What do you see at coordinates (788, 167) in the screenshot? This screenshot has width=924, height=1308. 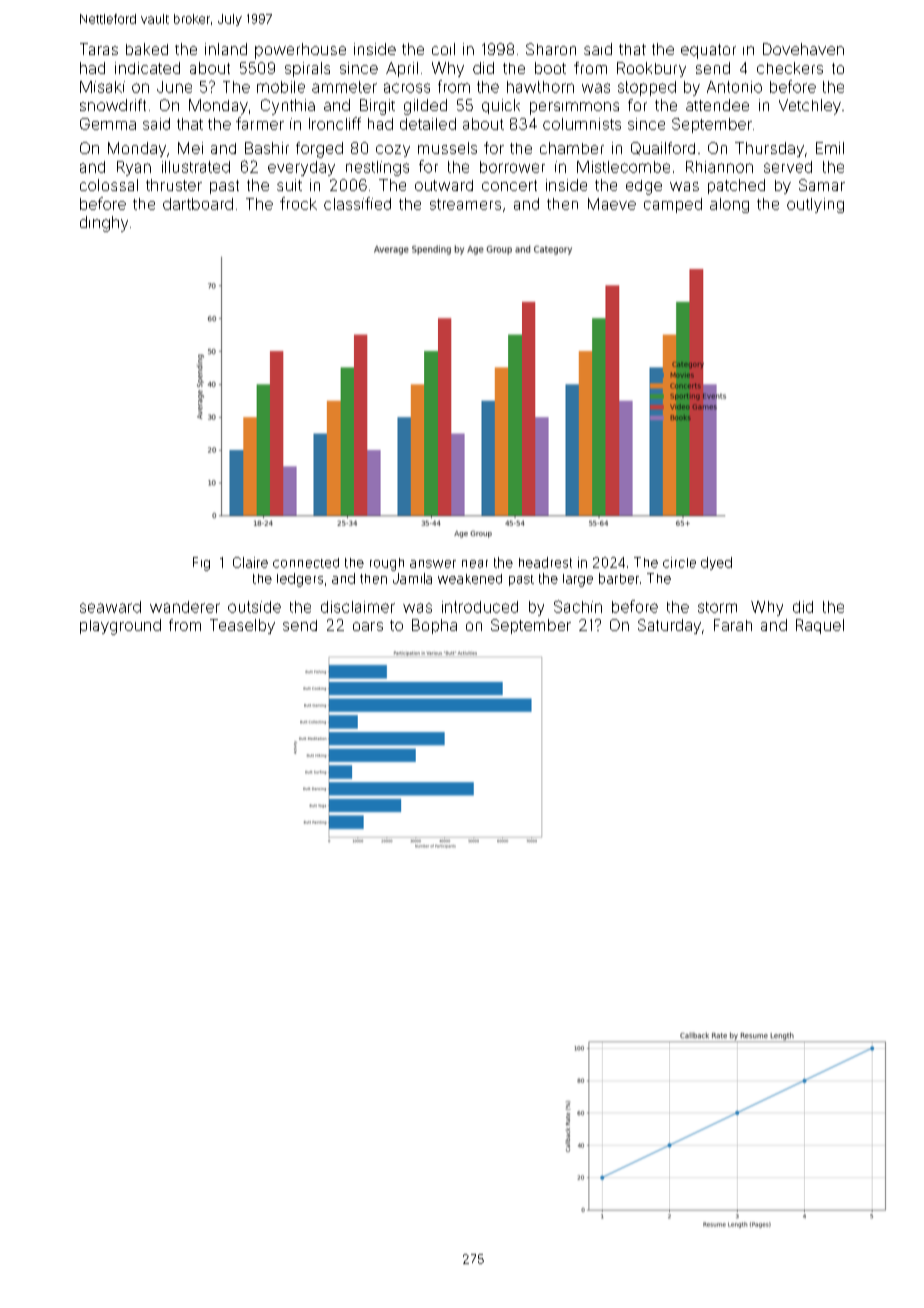 I see `served` at bounding box center [788, 167].
